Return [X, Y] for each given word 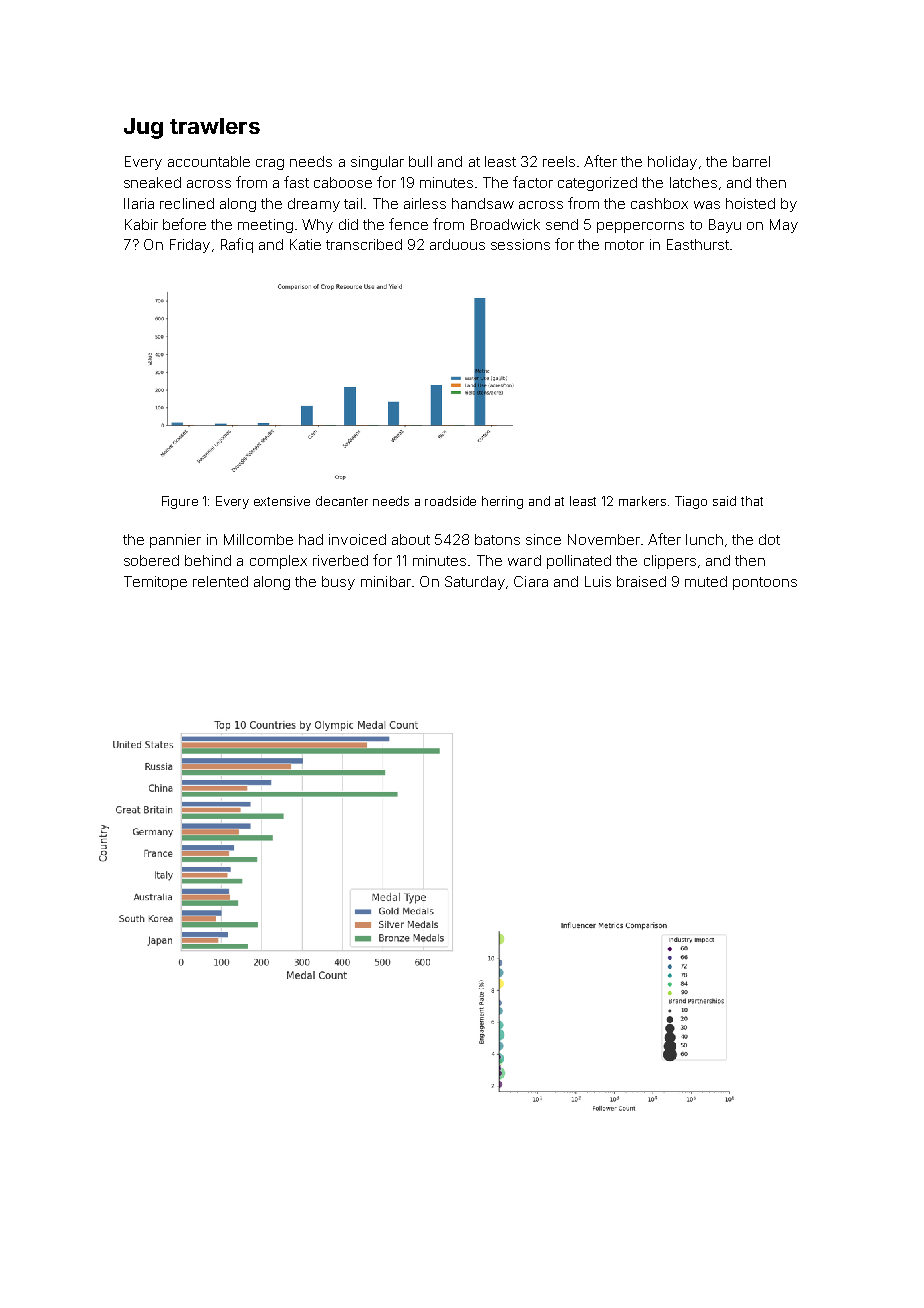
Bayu [725, 226]
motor [624, 245]
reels [559, 161]
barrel [751, 161]
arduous [457, 244]
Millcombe [258, 539]
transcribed [364, 244]
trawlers [215, 126]
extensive [282, 501]
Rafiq [237, 245]
